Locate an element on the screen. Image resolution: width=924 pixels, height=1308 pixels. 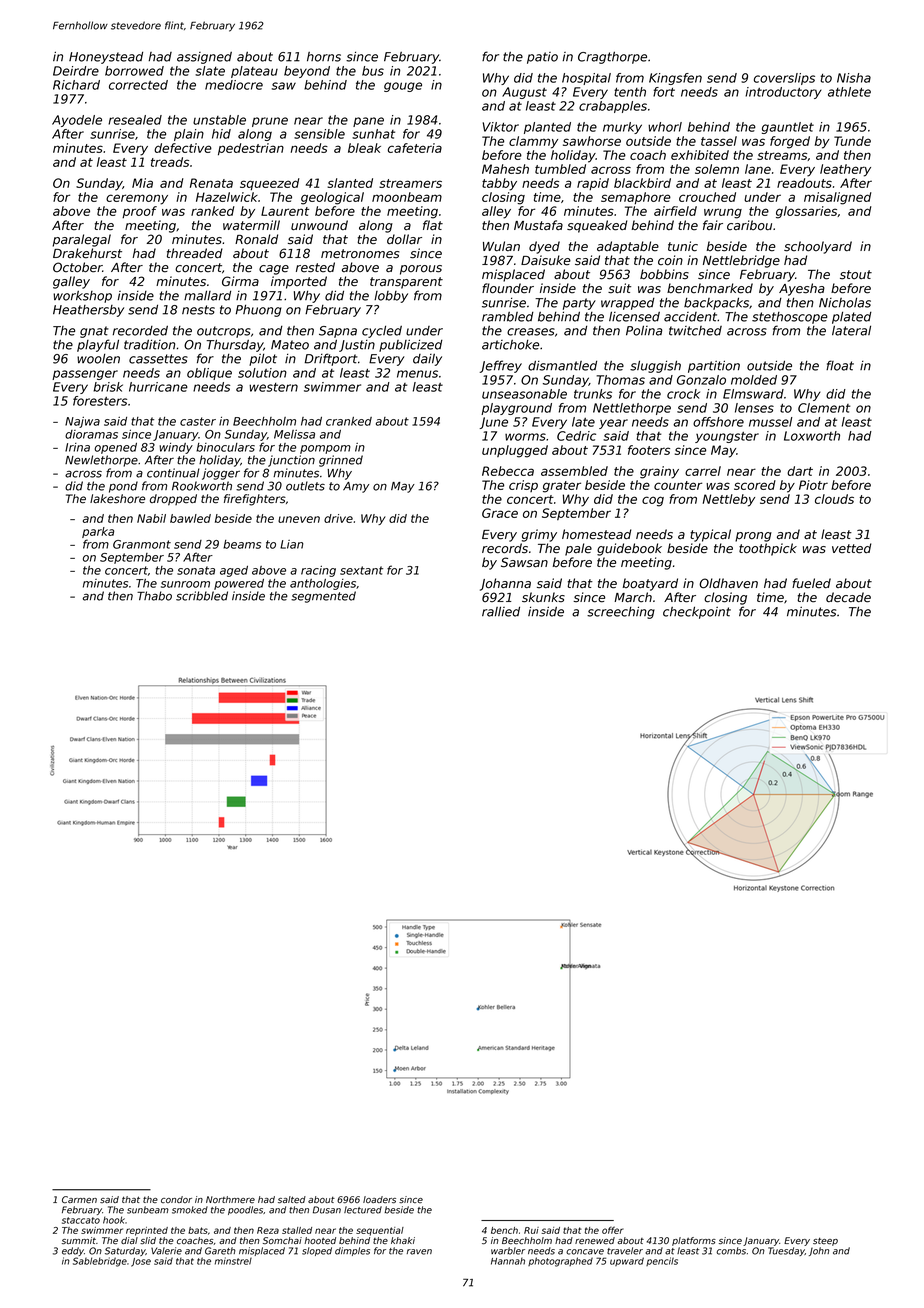
scribbled is located at coordinates (202, 596).
